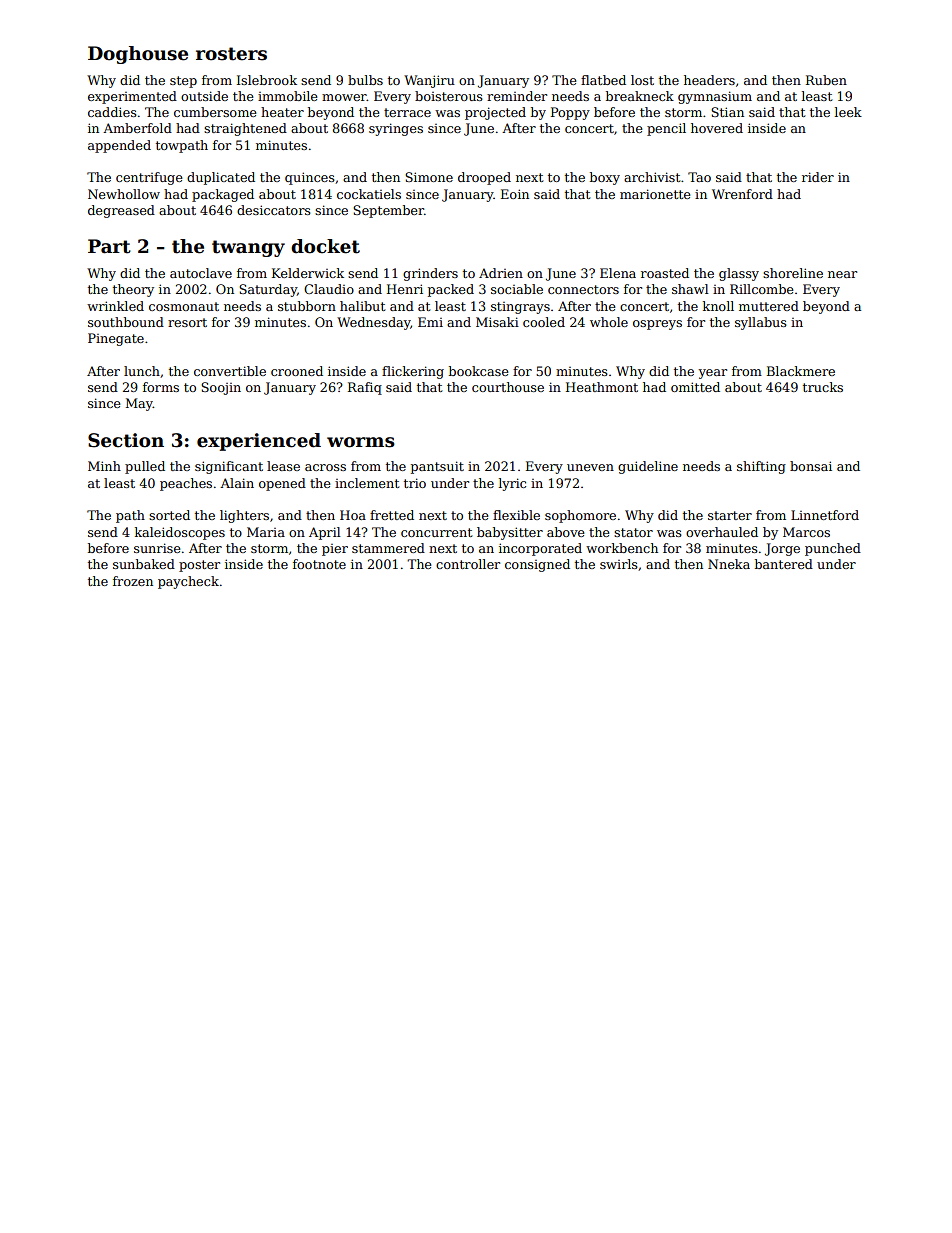 The height and width of the image is (1233, 952). Describe the element at coordinates (188, 582) in the image. I see `paycheck` at that location.
